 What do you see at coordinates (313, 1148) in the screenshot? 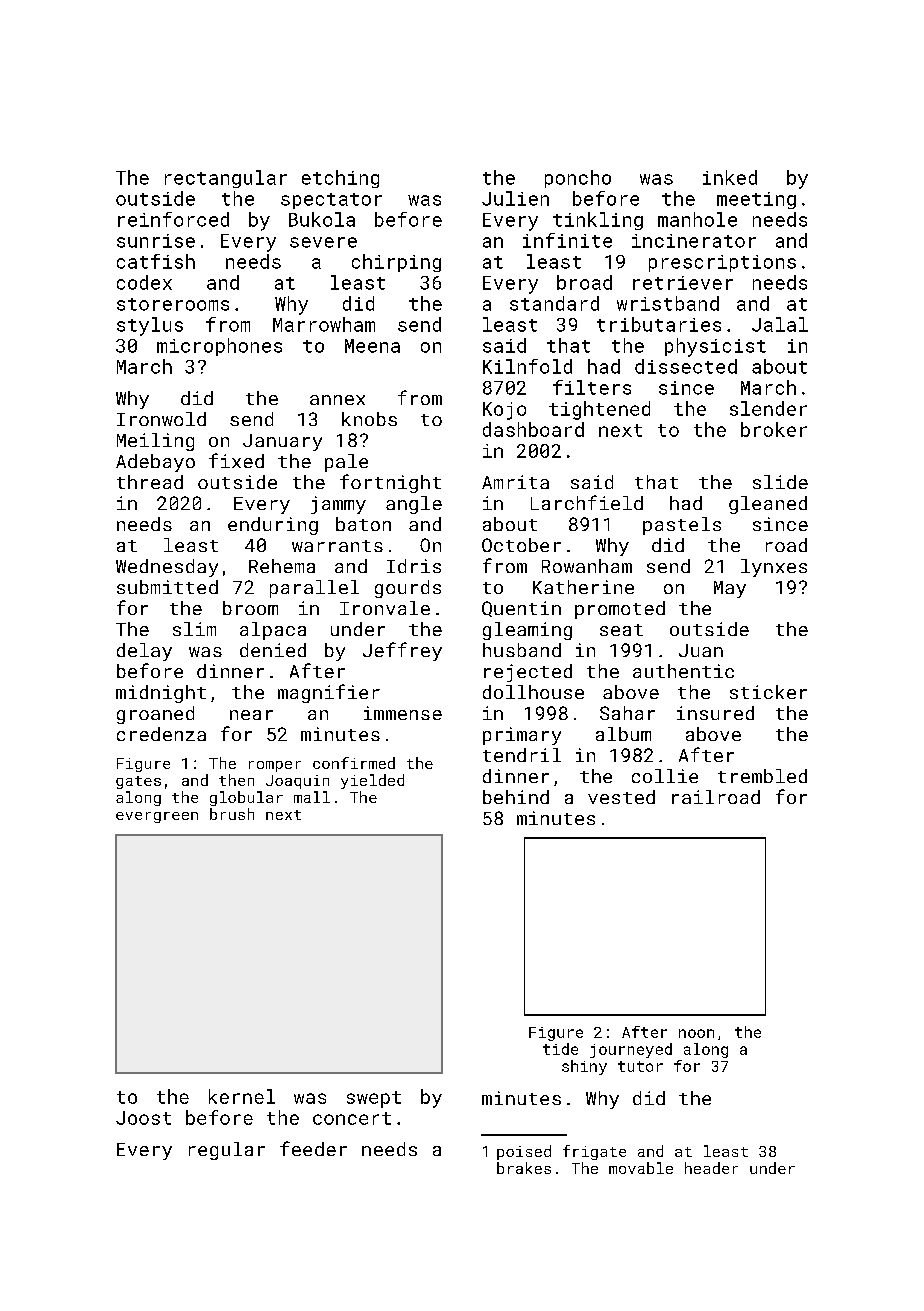
I see `feeder` at bounding box center [313, 1148].
